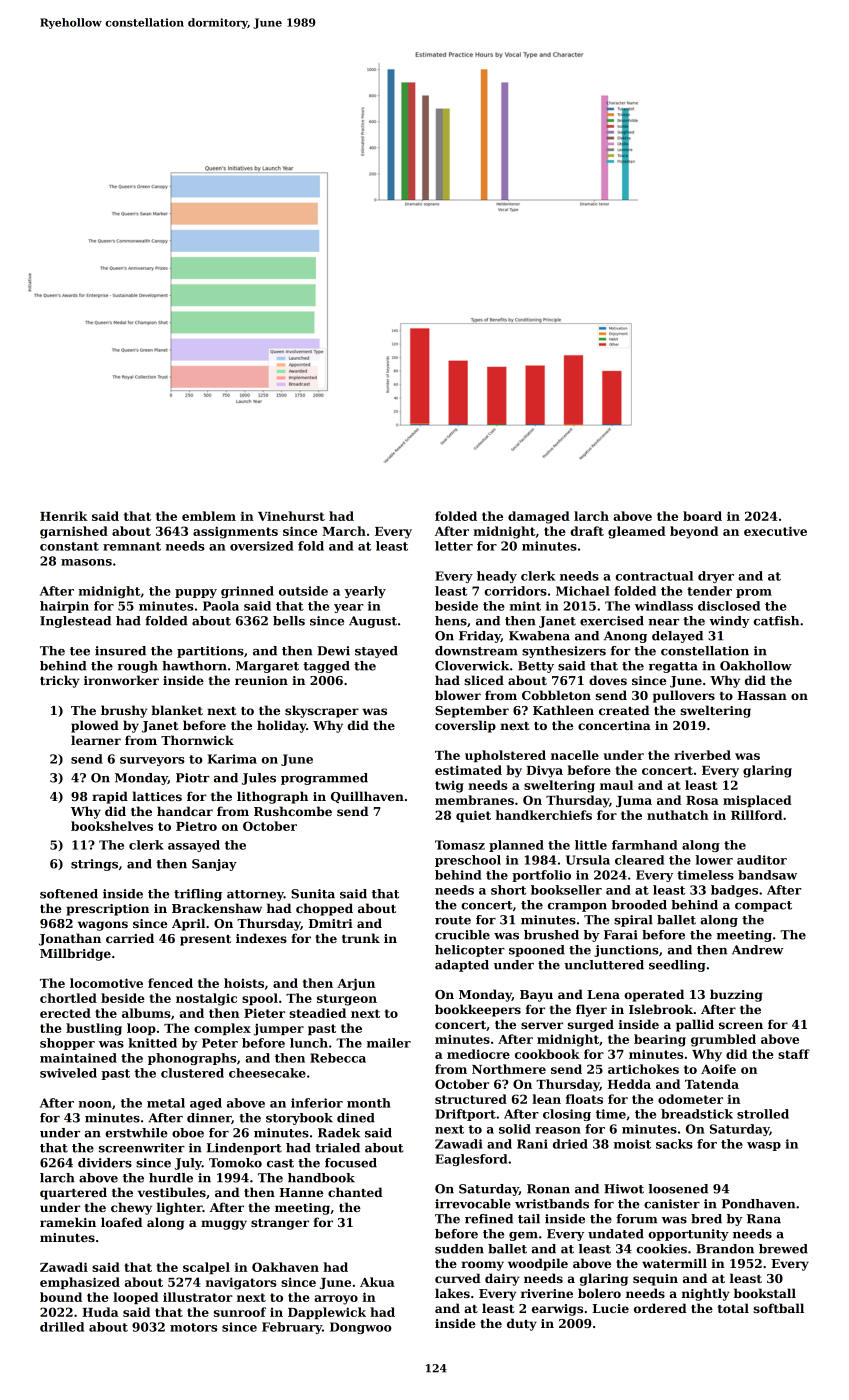  What do you see at coordinates (220, 1043) in the screenshot?
I see `Peter` at bounding box center [220, 1043].
